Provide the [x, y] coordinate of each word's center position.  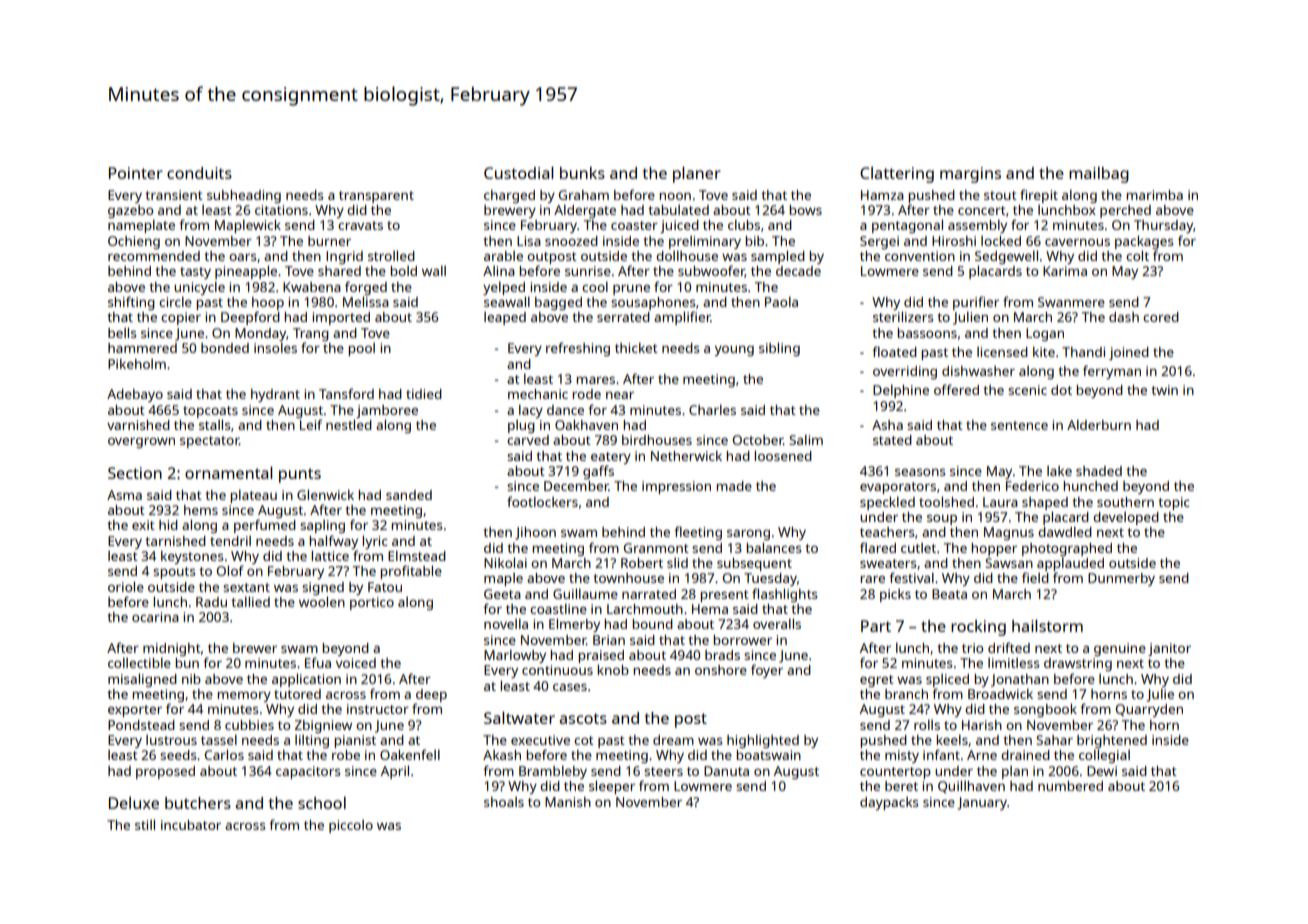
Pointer [136, 173]
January [982, 803]
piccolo [351, 826]
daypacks [889, 803]
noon [675, 196]
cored [1161, 317]
